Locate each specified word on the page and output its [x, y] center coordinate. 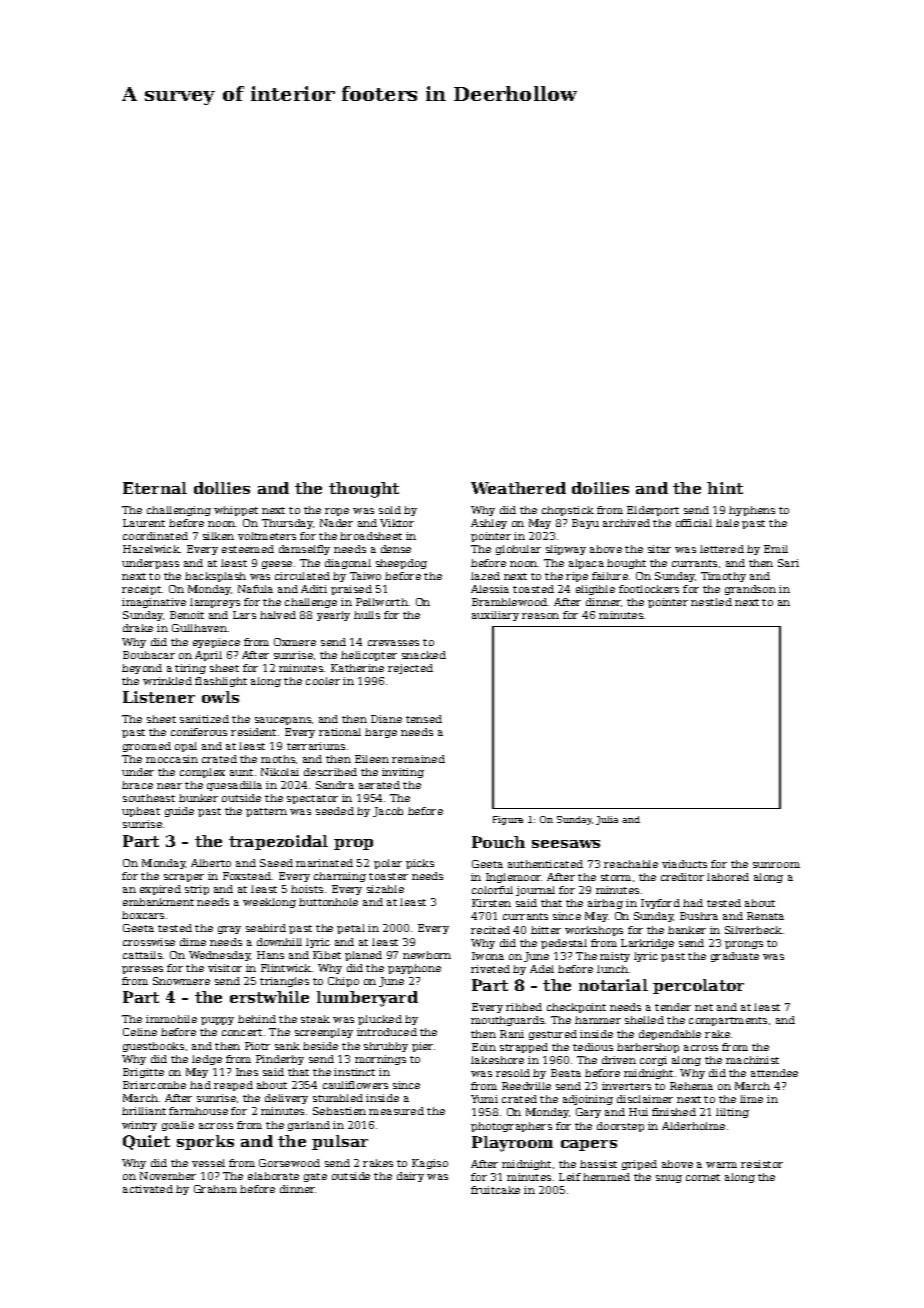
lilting [732, 1113]
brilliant [144, 1111]
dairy [410, 1177]
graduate [735, 957]
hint [725, 488]
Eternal [155, 488]
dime [193, 942]
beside [320, 1046]
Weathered [518, 488]
